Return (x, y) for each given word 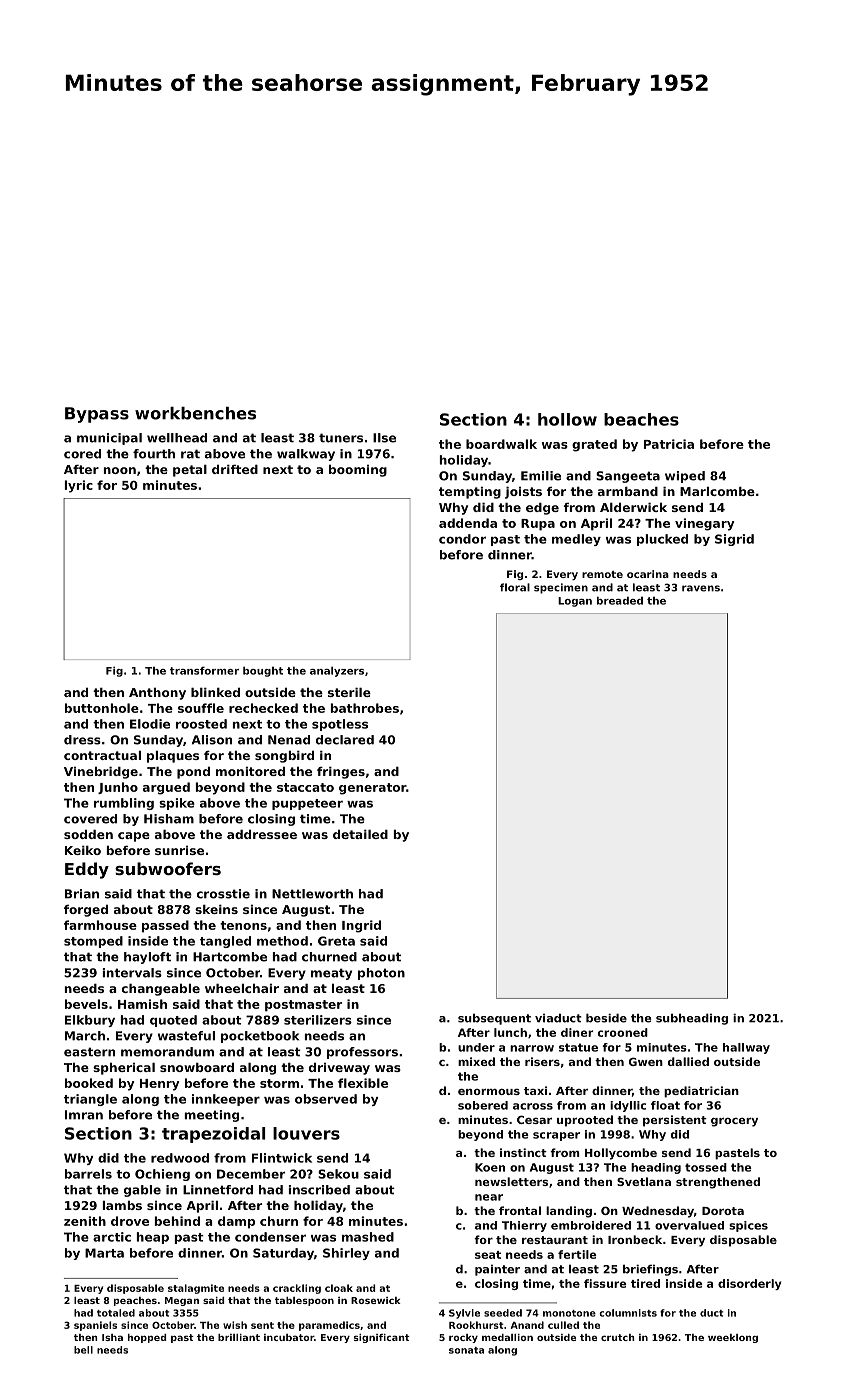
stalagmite (196, 1289)
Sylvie (464, 1314)
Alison (212, 740)
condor (462, 539)
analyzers (337, 671)
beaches (641, 419)
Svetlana (644, 1181)
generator (372, 789)
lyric (79, 486)
